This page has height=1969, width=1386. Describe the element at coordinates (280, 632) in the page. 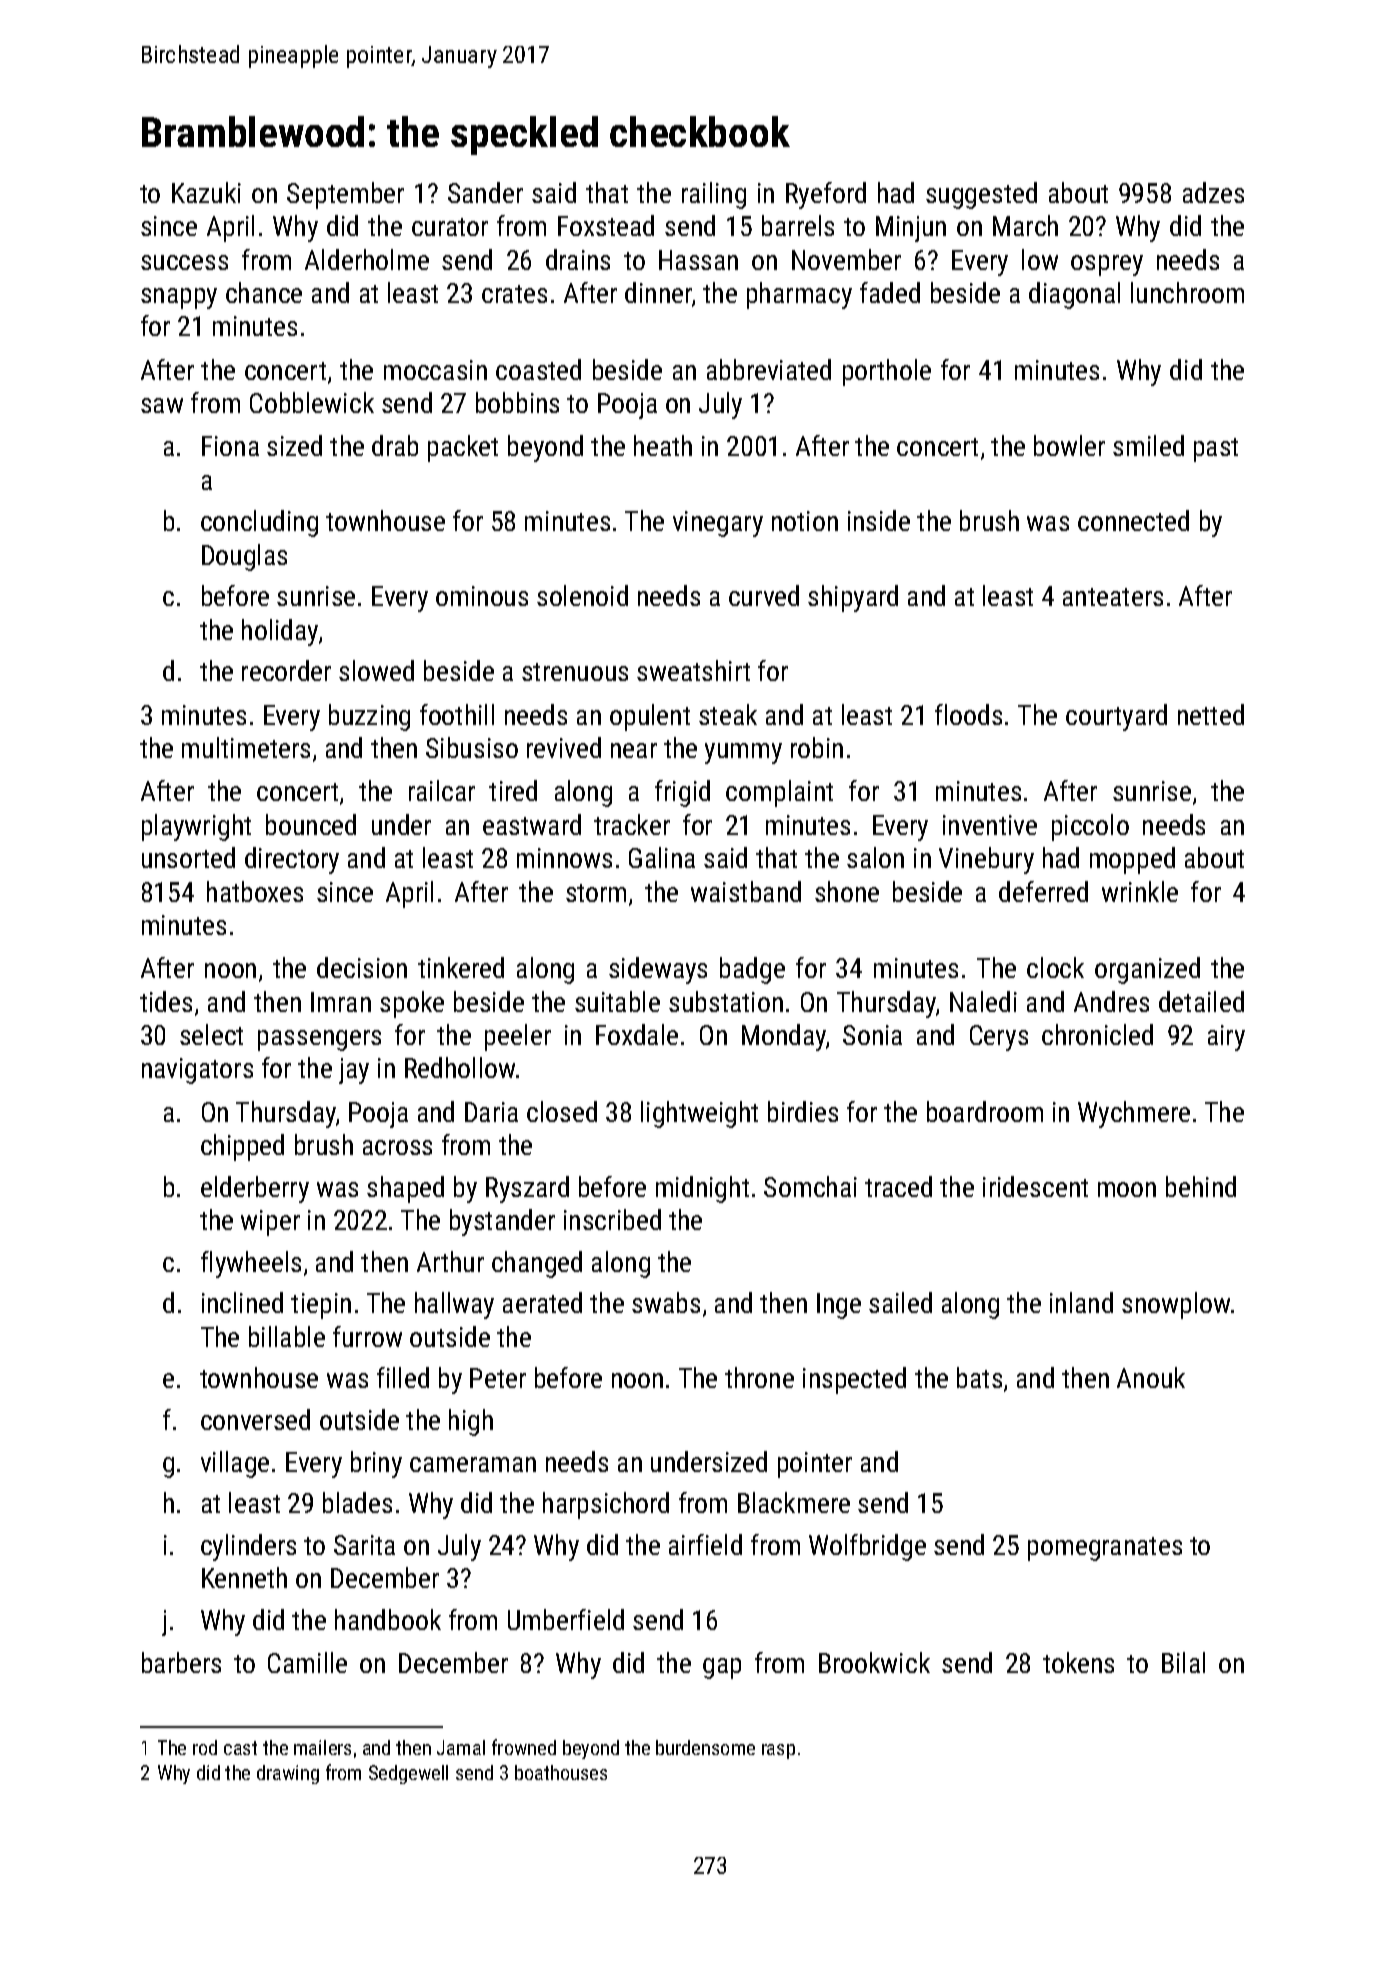

I see `holiday` at that location.
